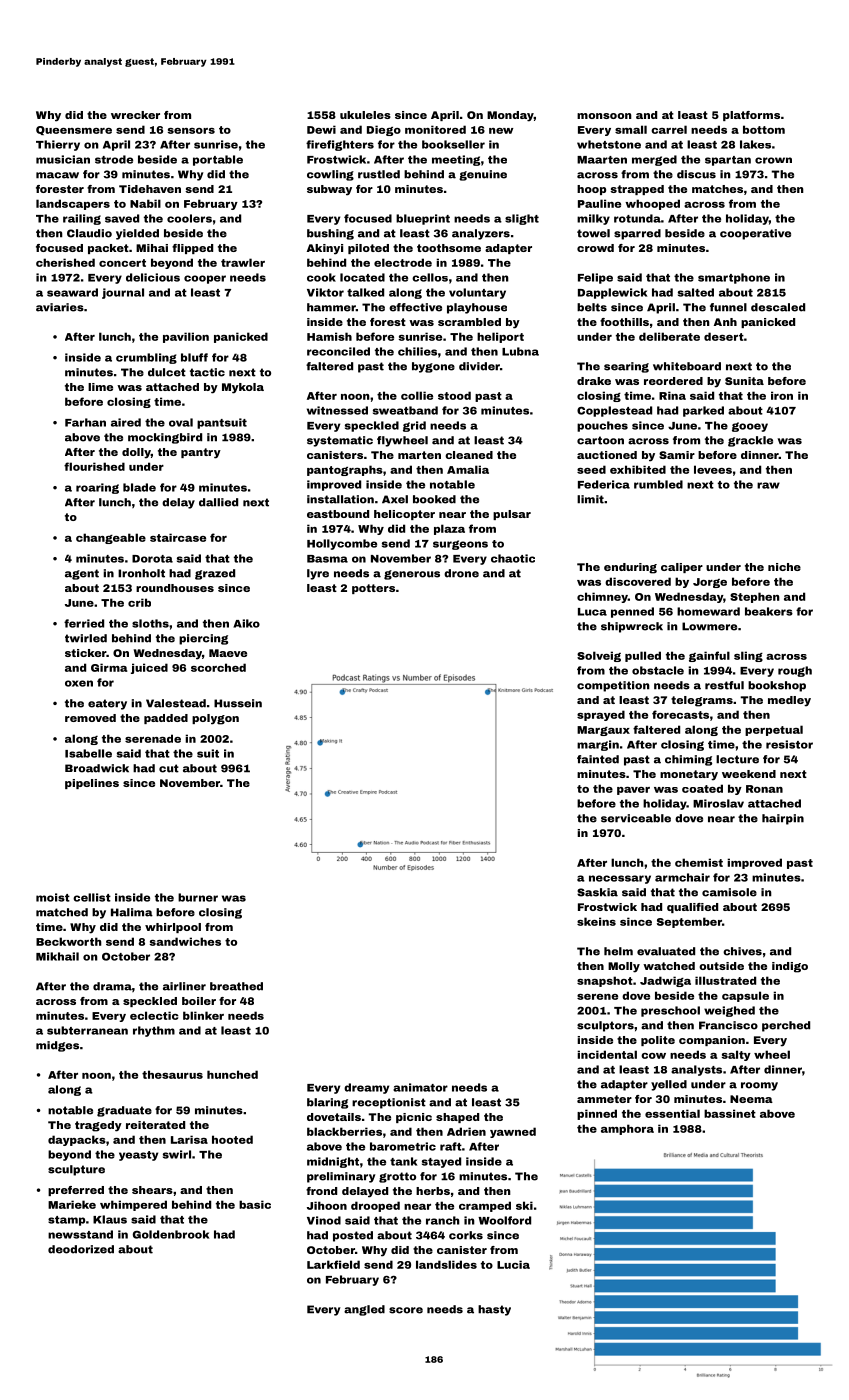 Image resolution: width=849 pixels, height=1400 pixels. Describe the element at coordinates (97, 768) in the image. I see `Broadwick` at that location.
